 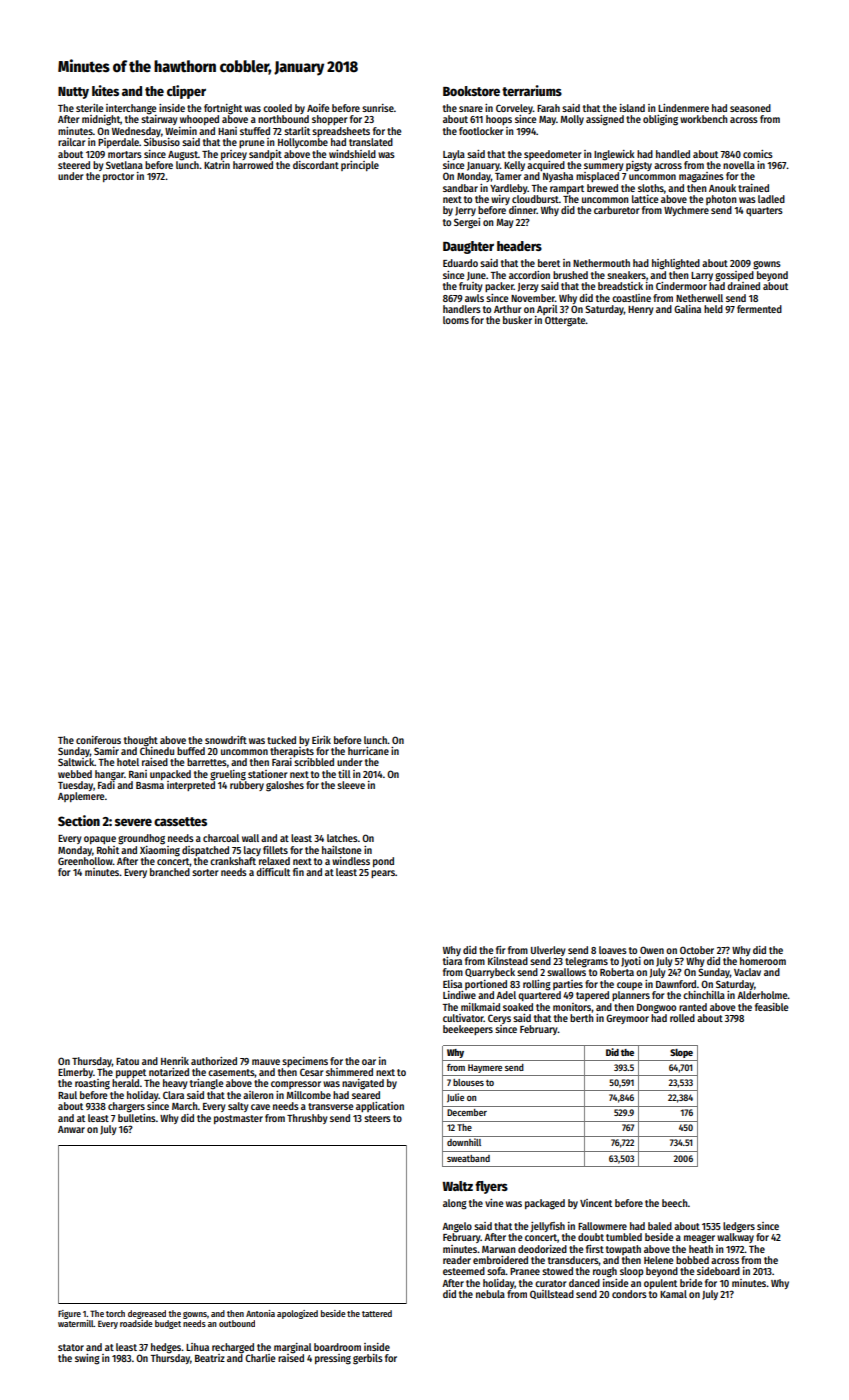 What do you see at coordinates (490, 1294) in the screenshot?
I see `nebula` at bounding box center [490, 1294].
